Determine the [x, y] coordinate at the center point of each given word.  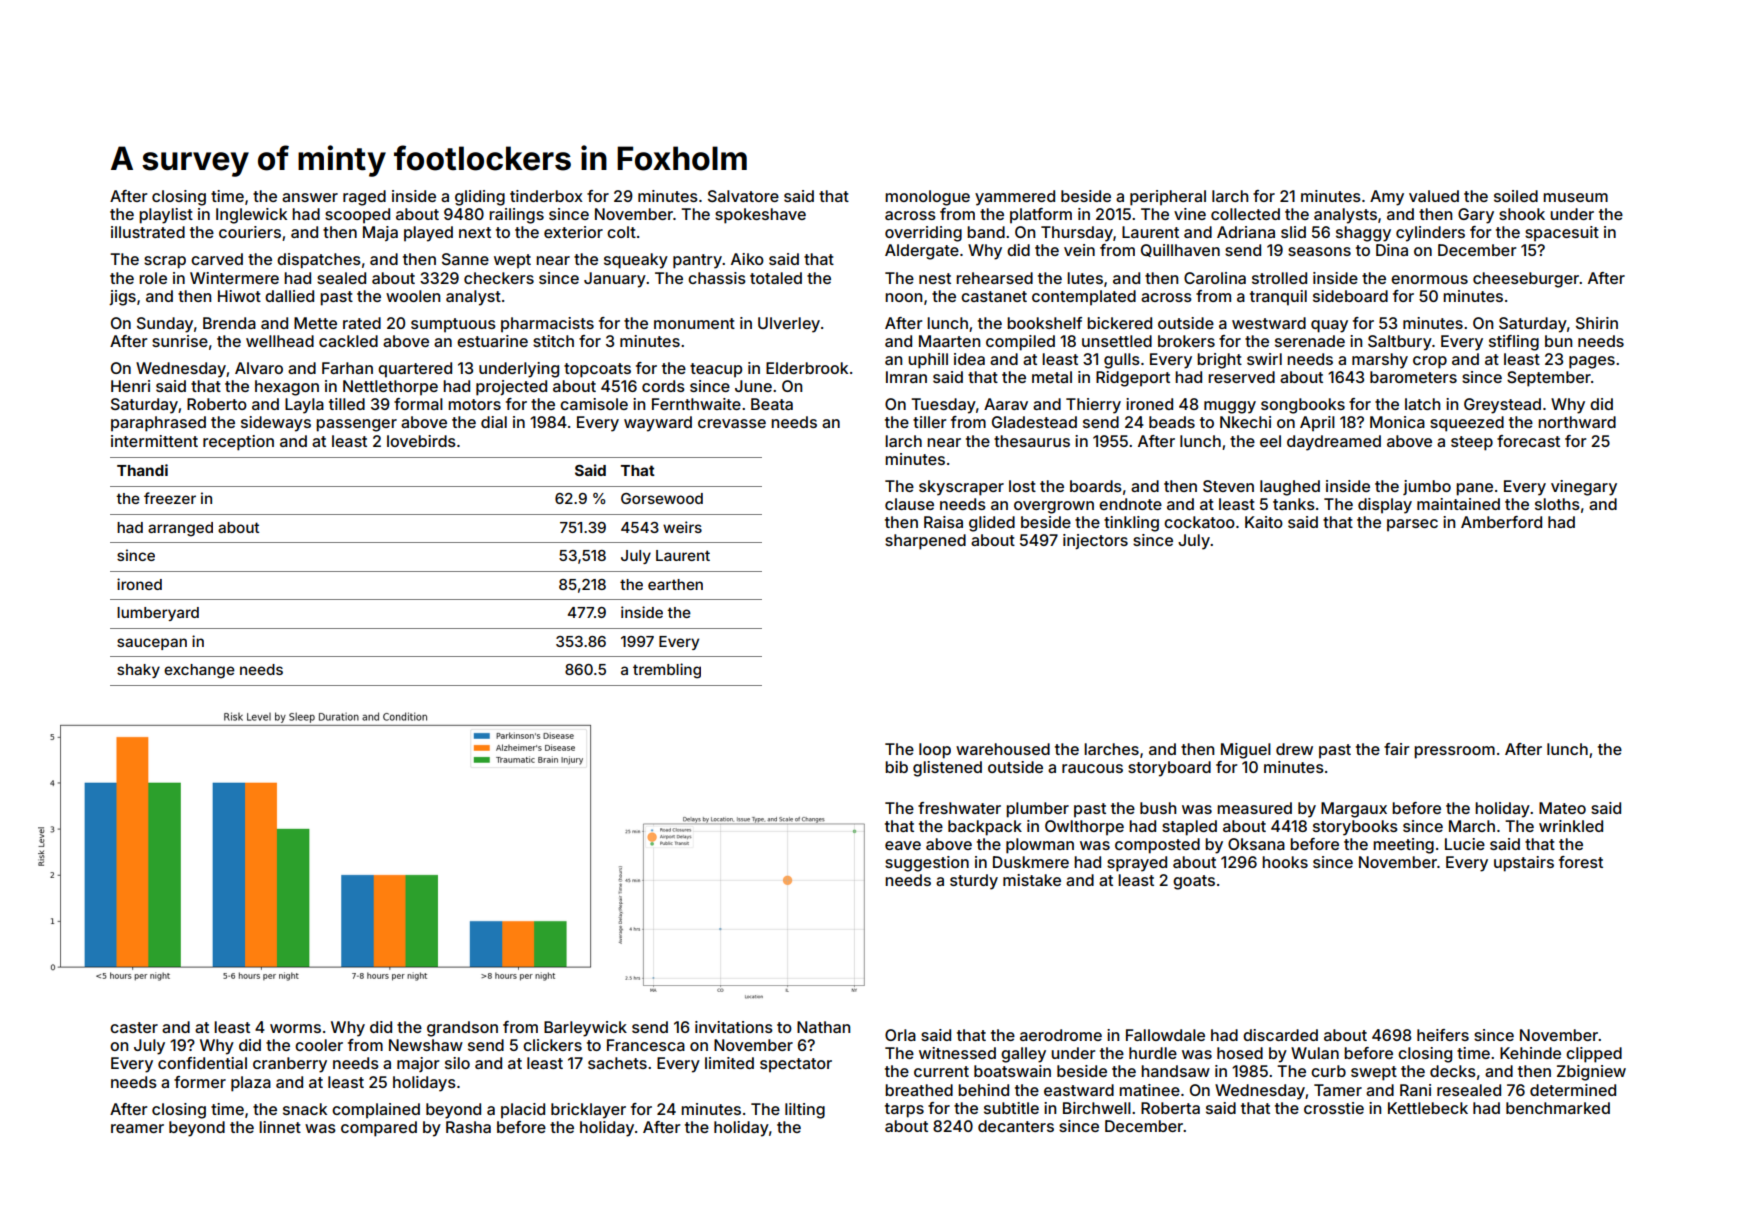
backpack [985, 828]
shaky [138, 671]
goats [1194, 882]
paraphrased [158, 424]
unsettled [1117, 341]
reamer [137, 1128]
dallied [289, 296]
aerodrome [1061, 1035]
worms [295, 1028]
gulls [1122, 361]
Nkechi [1245, 422]
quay [1329, 326]
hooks [1285, 862]
